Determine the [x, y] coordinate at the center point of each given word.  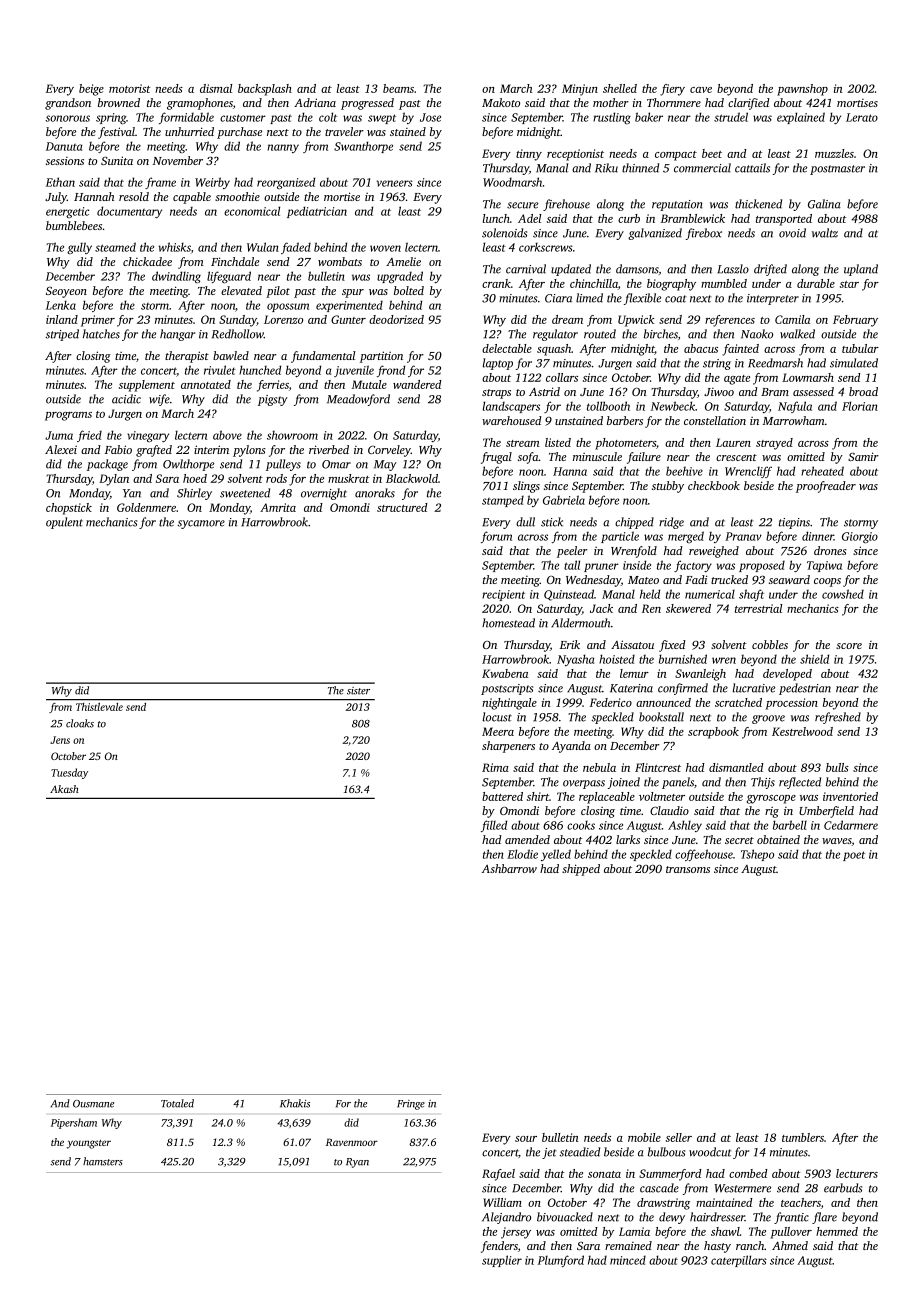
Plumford [561, 1261]
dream [567, 319]
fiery [672, 90]
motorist [130, 88]
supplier [502, 1261]
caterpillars [739, 1261]
